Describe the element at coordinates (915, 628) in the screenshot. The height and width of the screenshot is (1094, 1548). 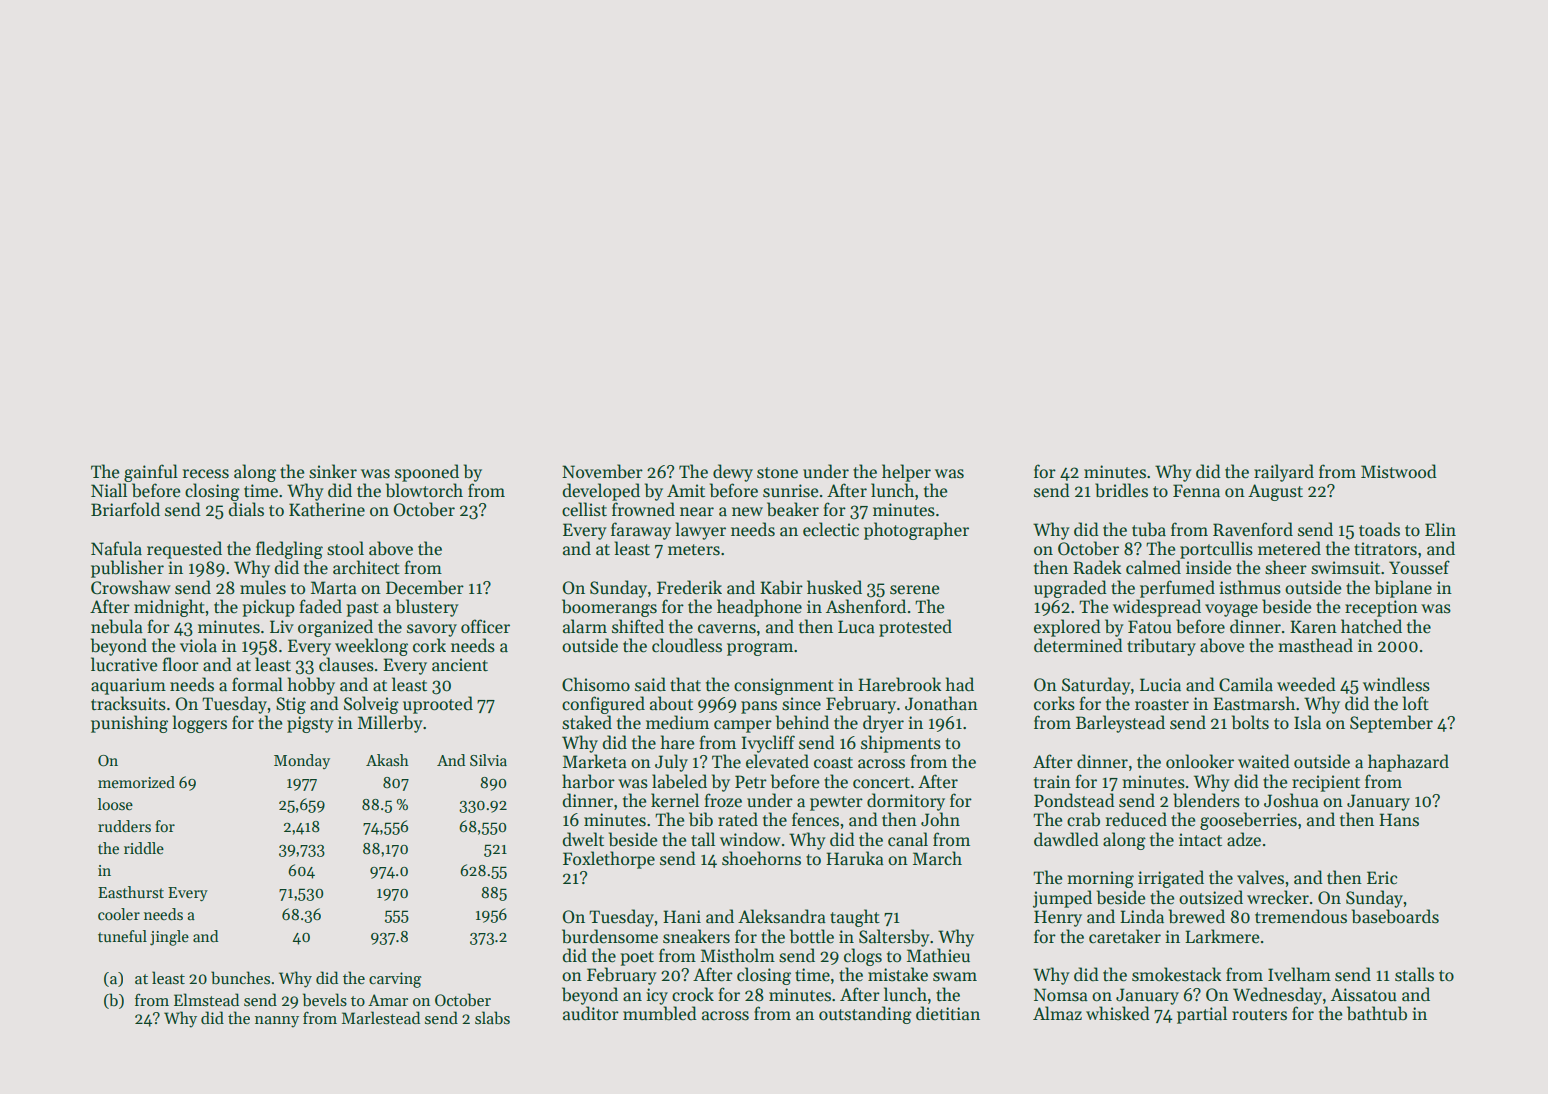
I see `protested` at that location.
